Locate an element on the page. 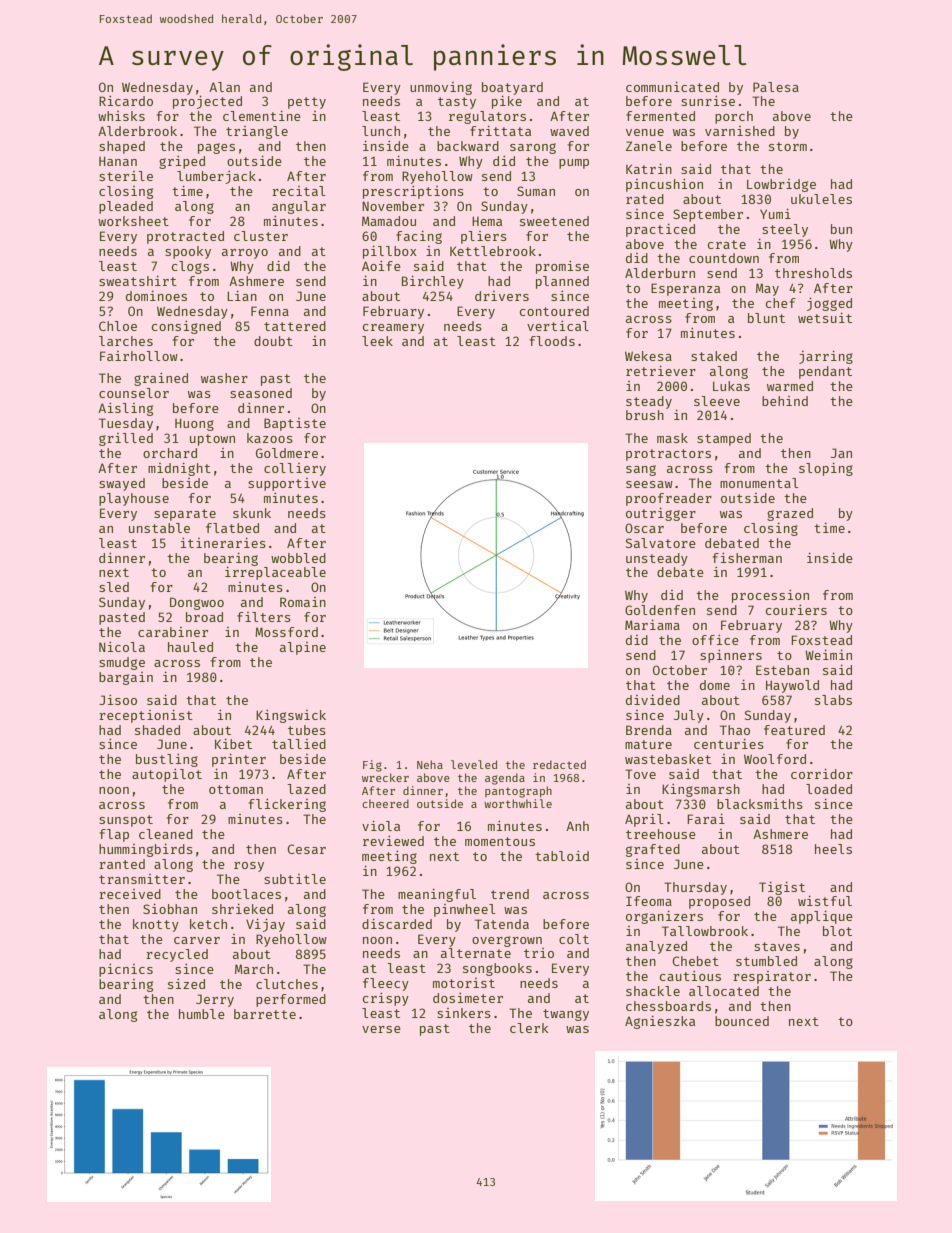 This image has width=952, height=1233. unmoving is located at coordinates (441, 88).
